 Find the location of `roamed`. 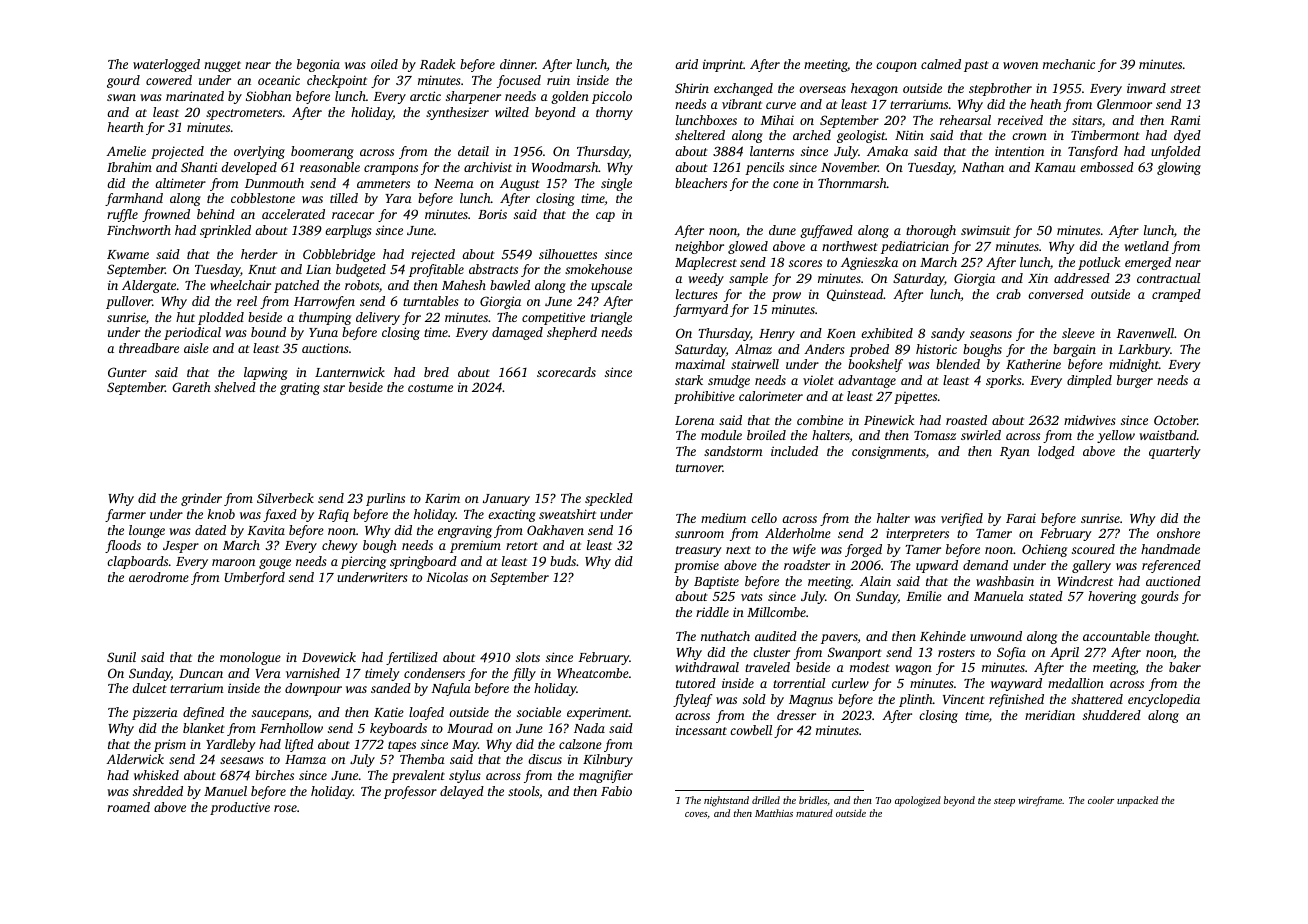

roamed is located at coordinates (128, 807).
